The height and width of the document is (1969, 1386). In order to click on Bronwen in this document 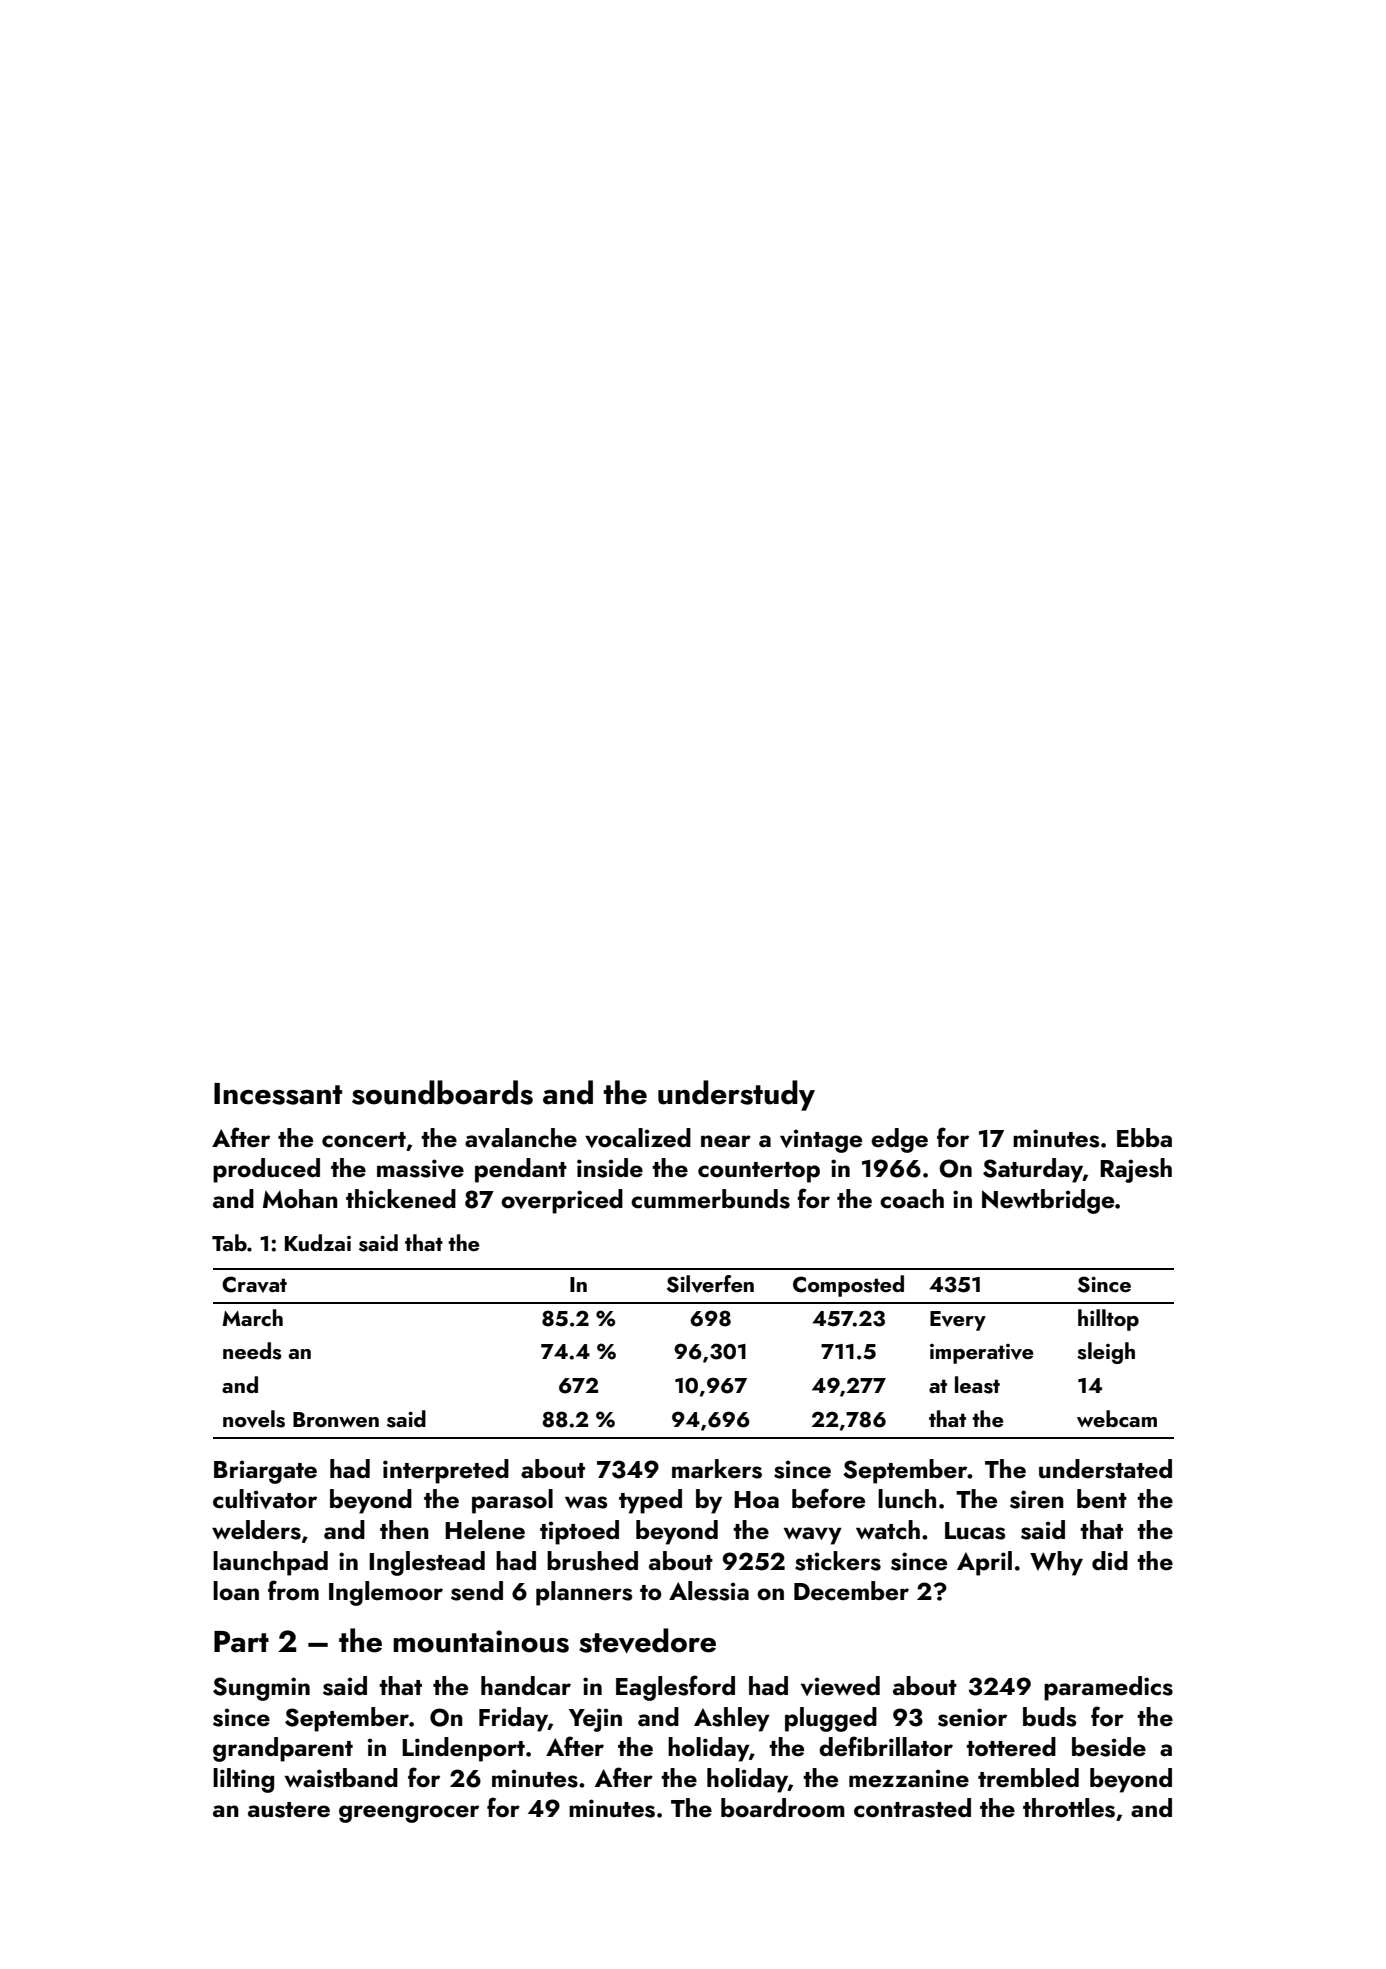, I will do `click(336, 1419)`.
